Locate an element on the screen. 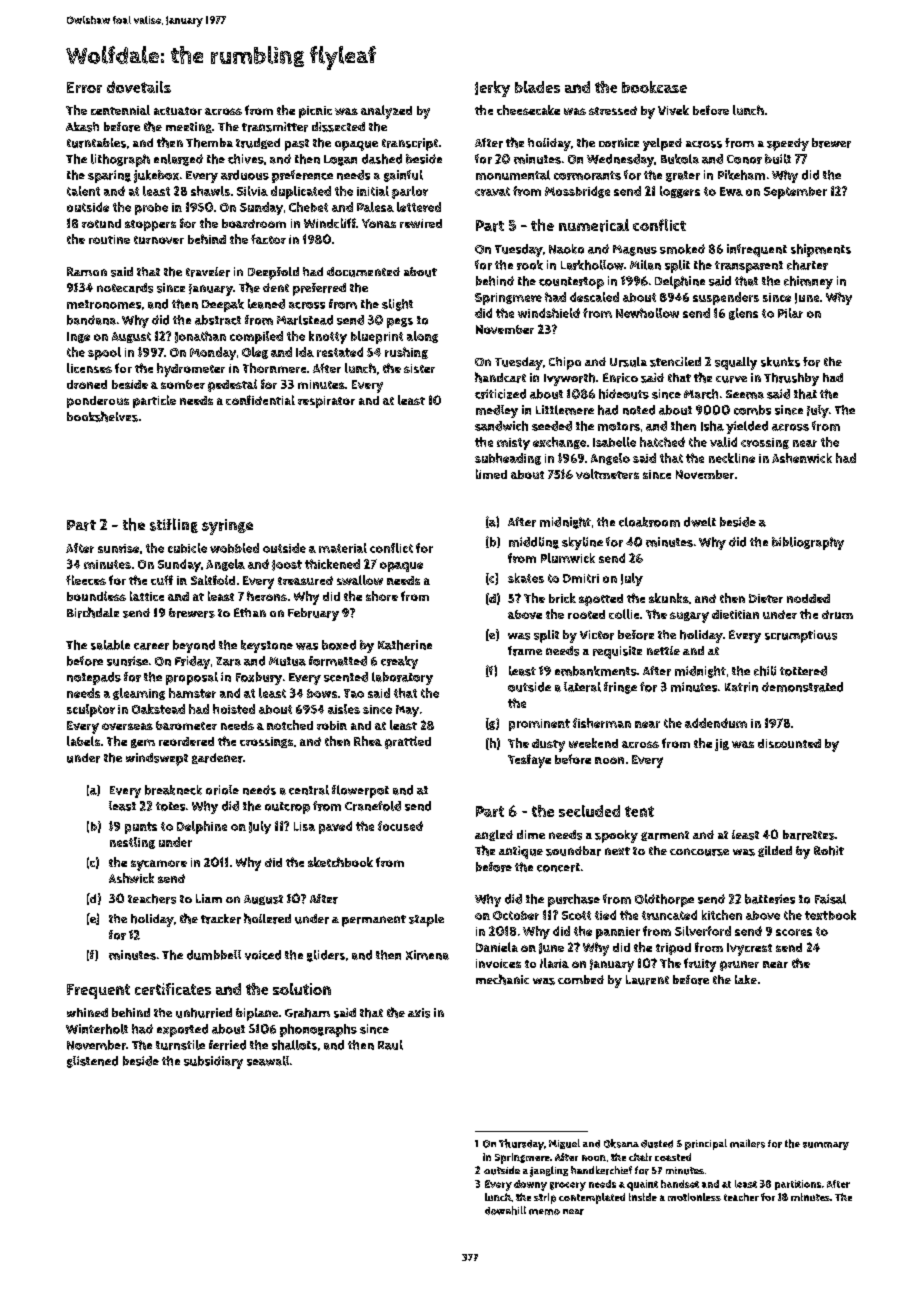  licenses is located at coordinates (89, 368).
